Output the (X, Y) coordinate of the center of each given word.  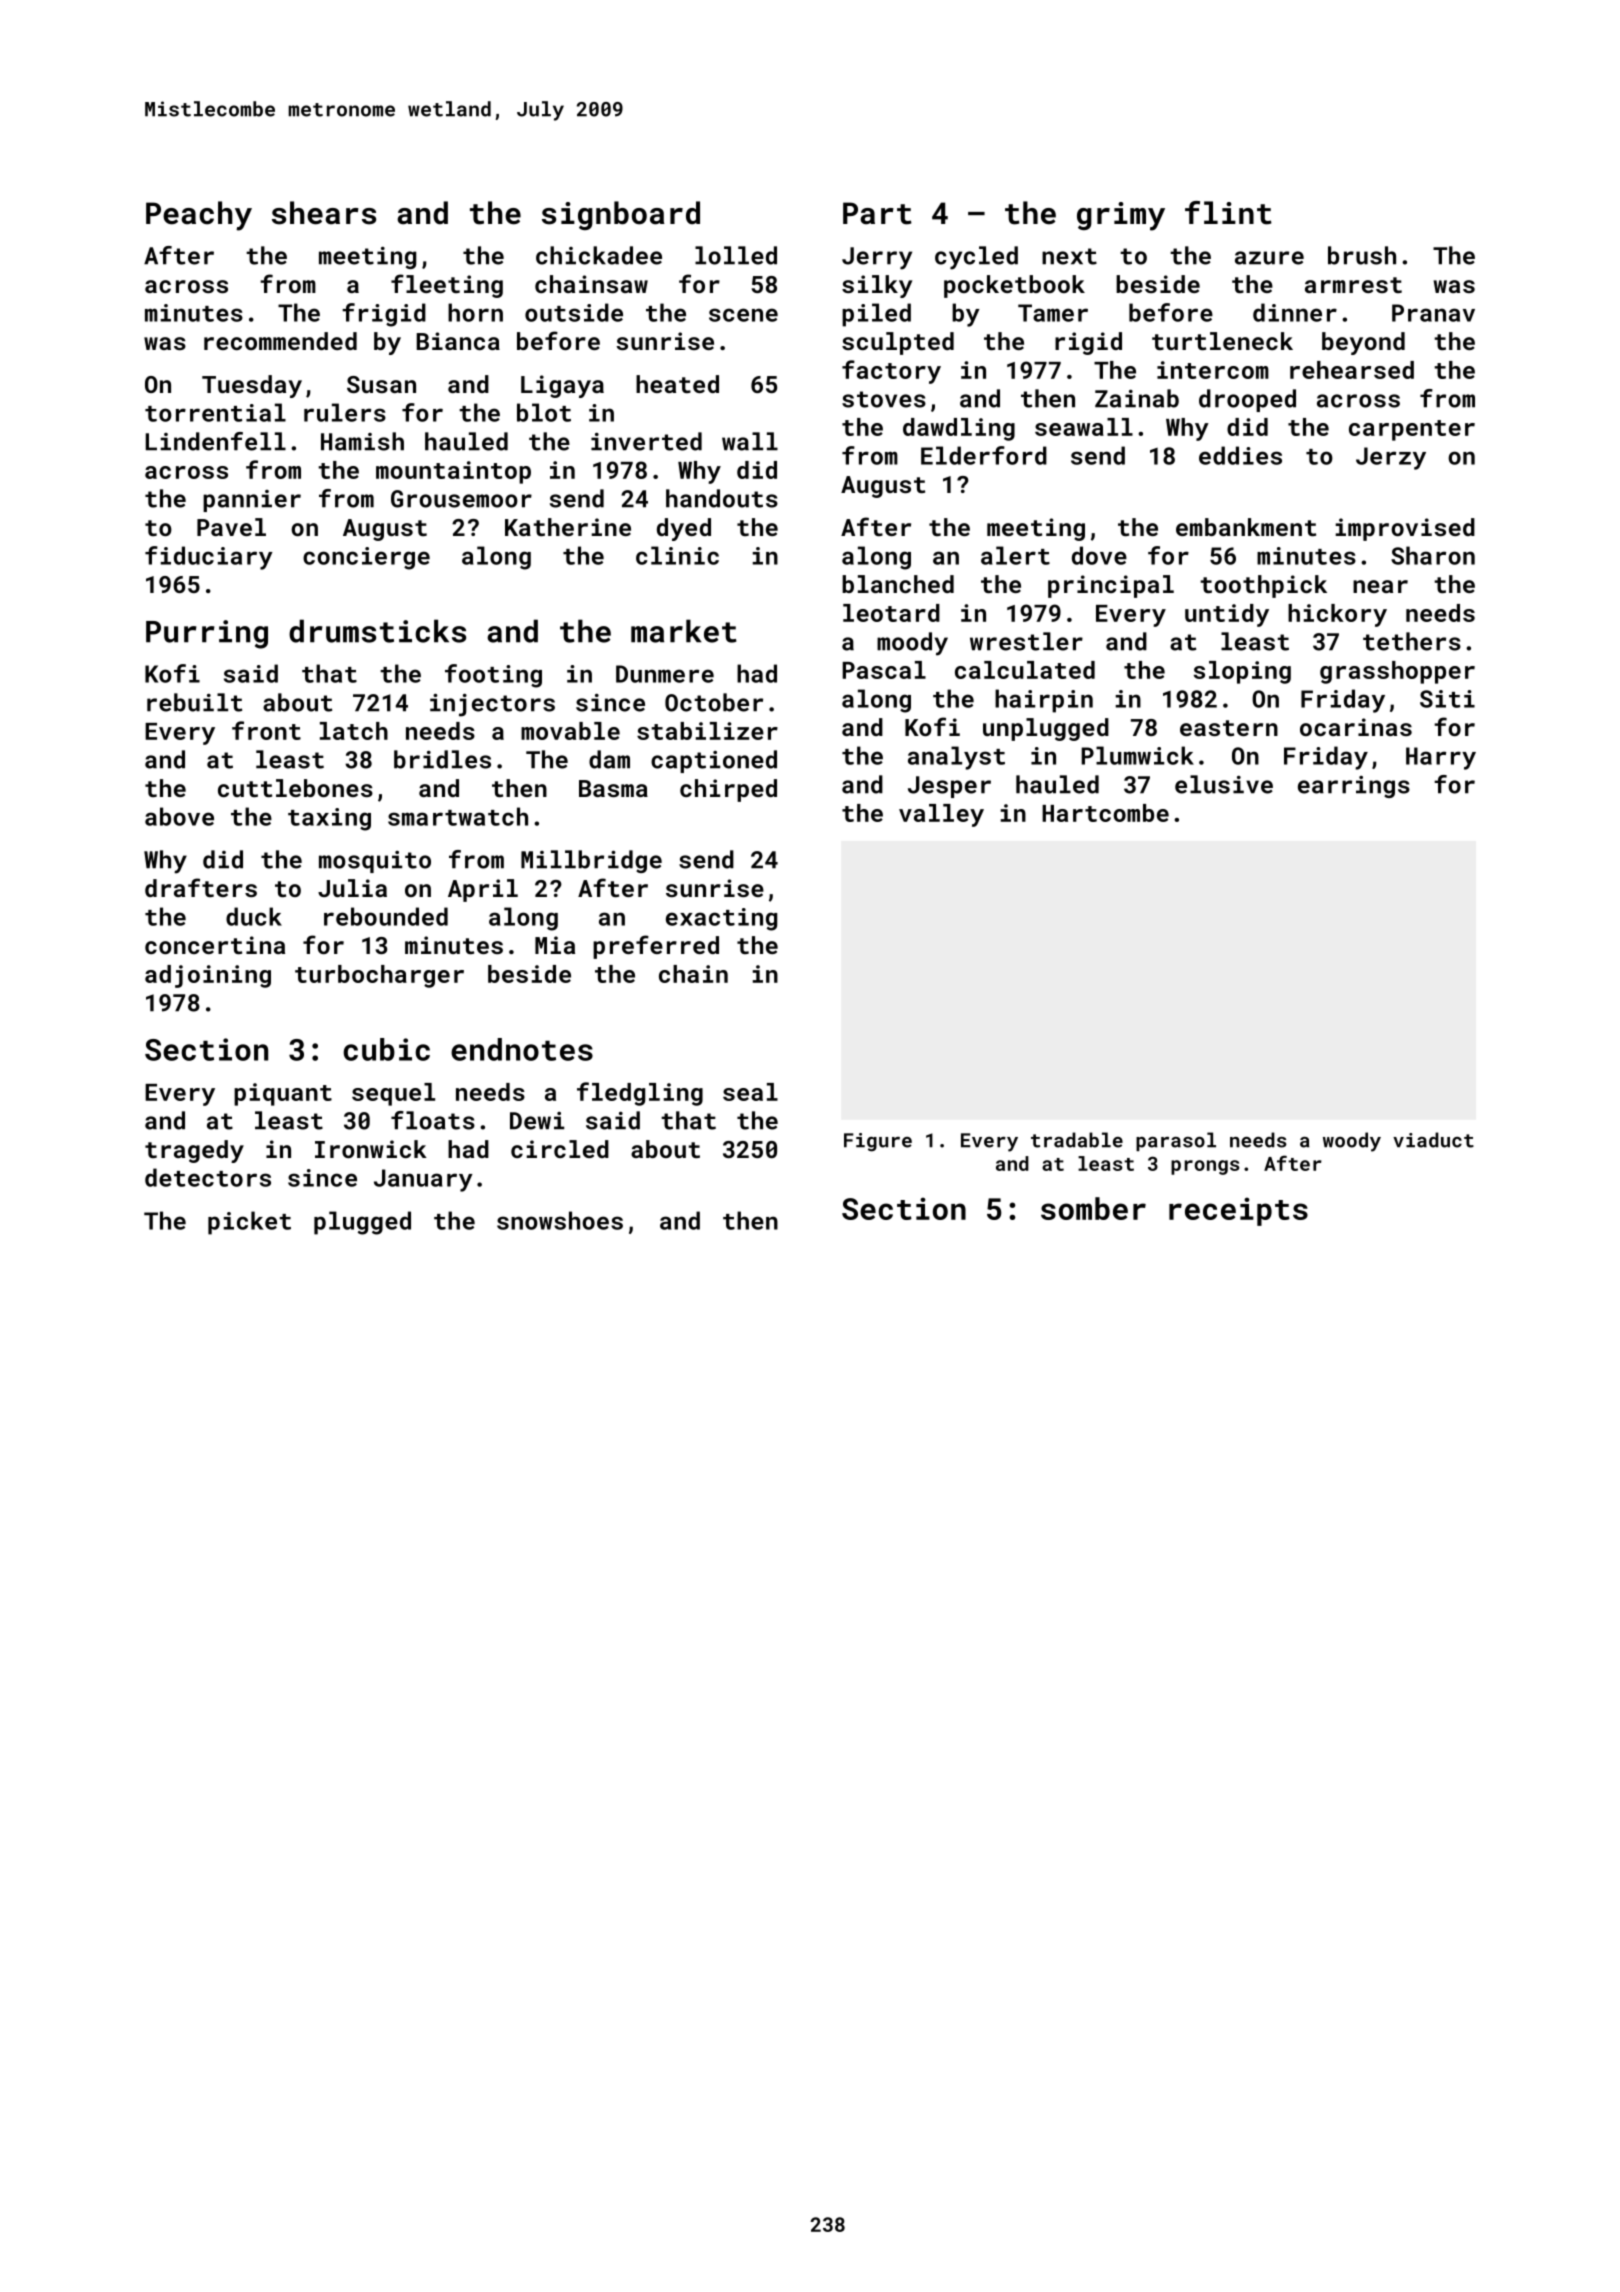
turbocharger (379, 976)
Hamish (362, 441)
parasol (1176, 1141)
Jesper (949, 787)
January (423, 1180)
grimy (1121, 216)
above (179, 816)
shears (324, 213)
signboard (621, 215)
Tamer (1053, 313)
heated (677, 384)
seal (750, 1092)
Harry (1441, 758)
